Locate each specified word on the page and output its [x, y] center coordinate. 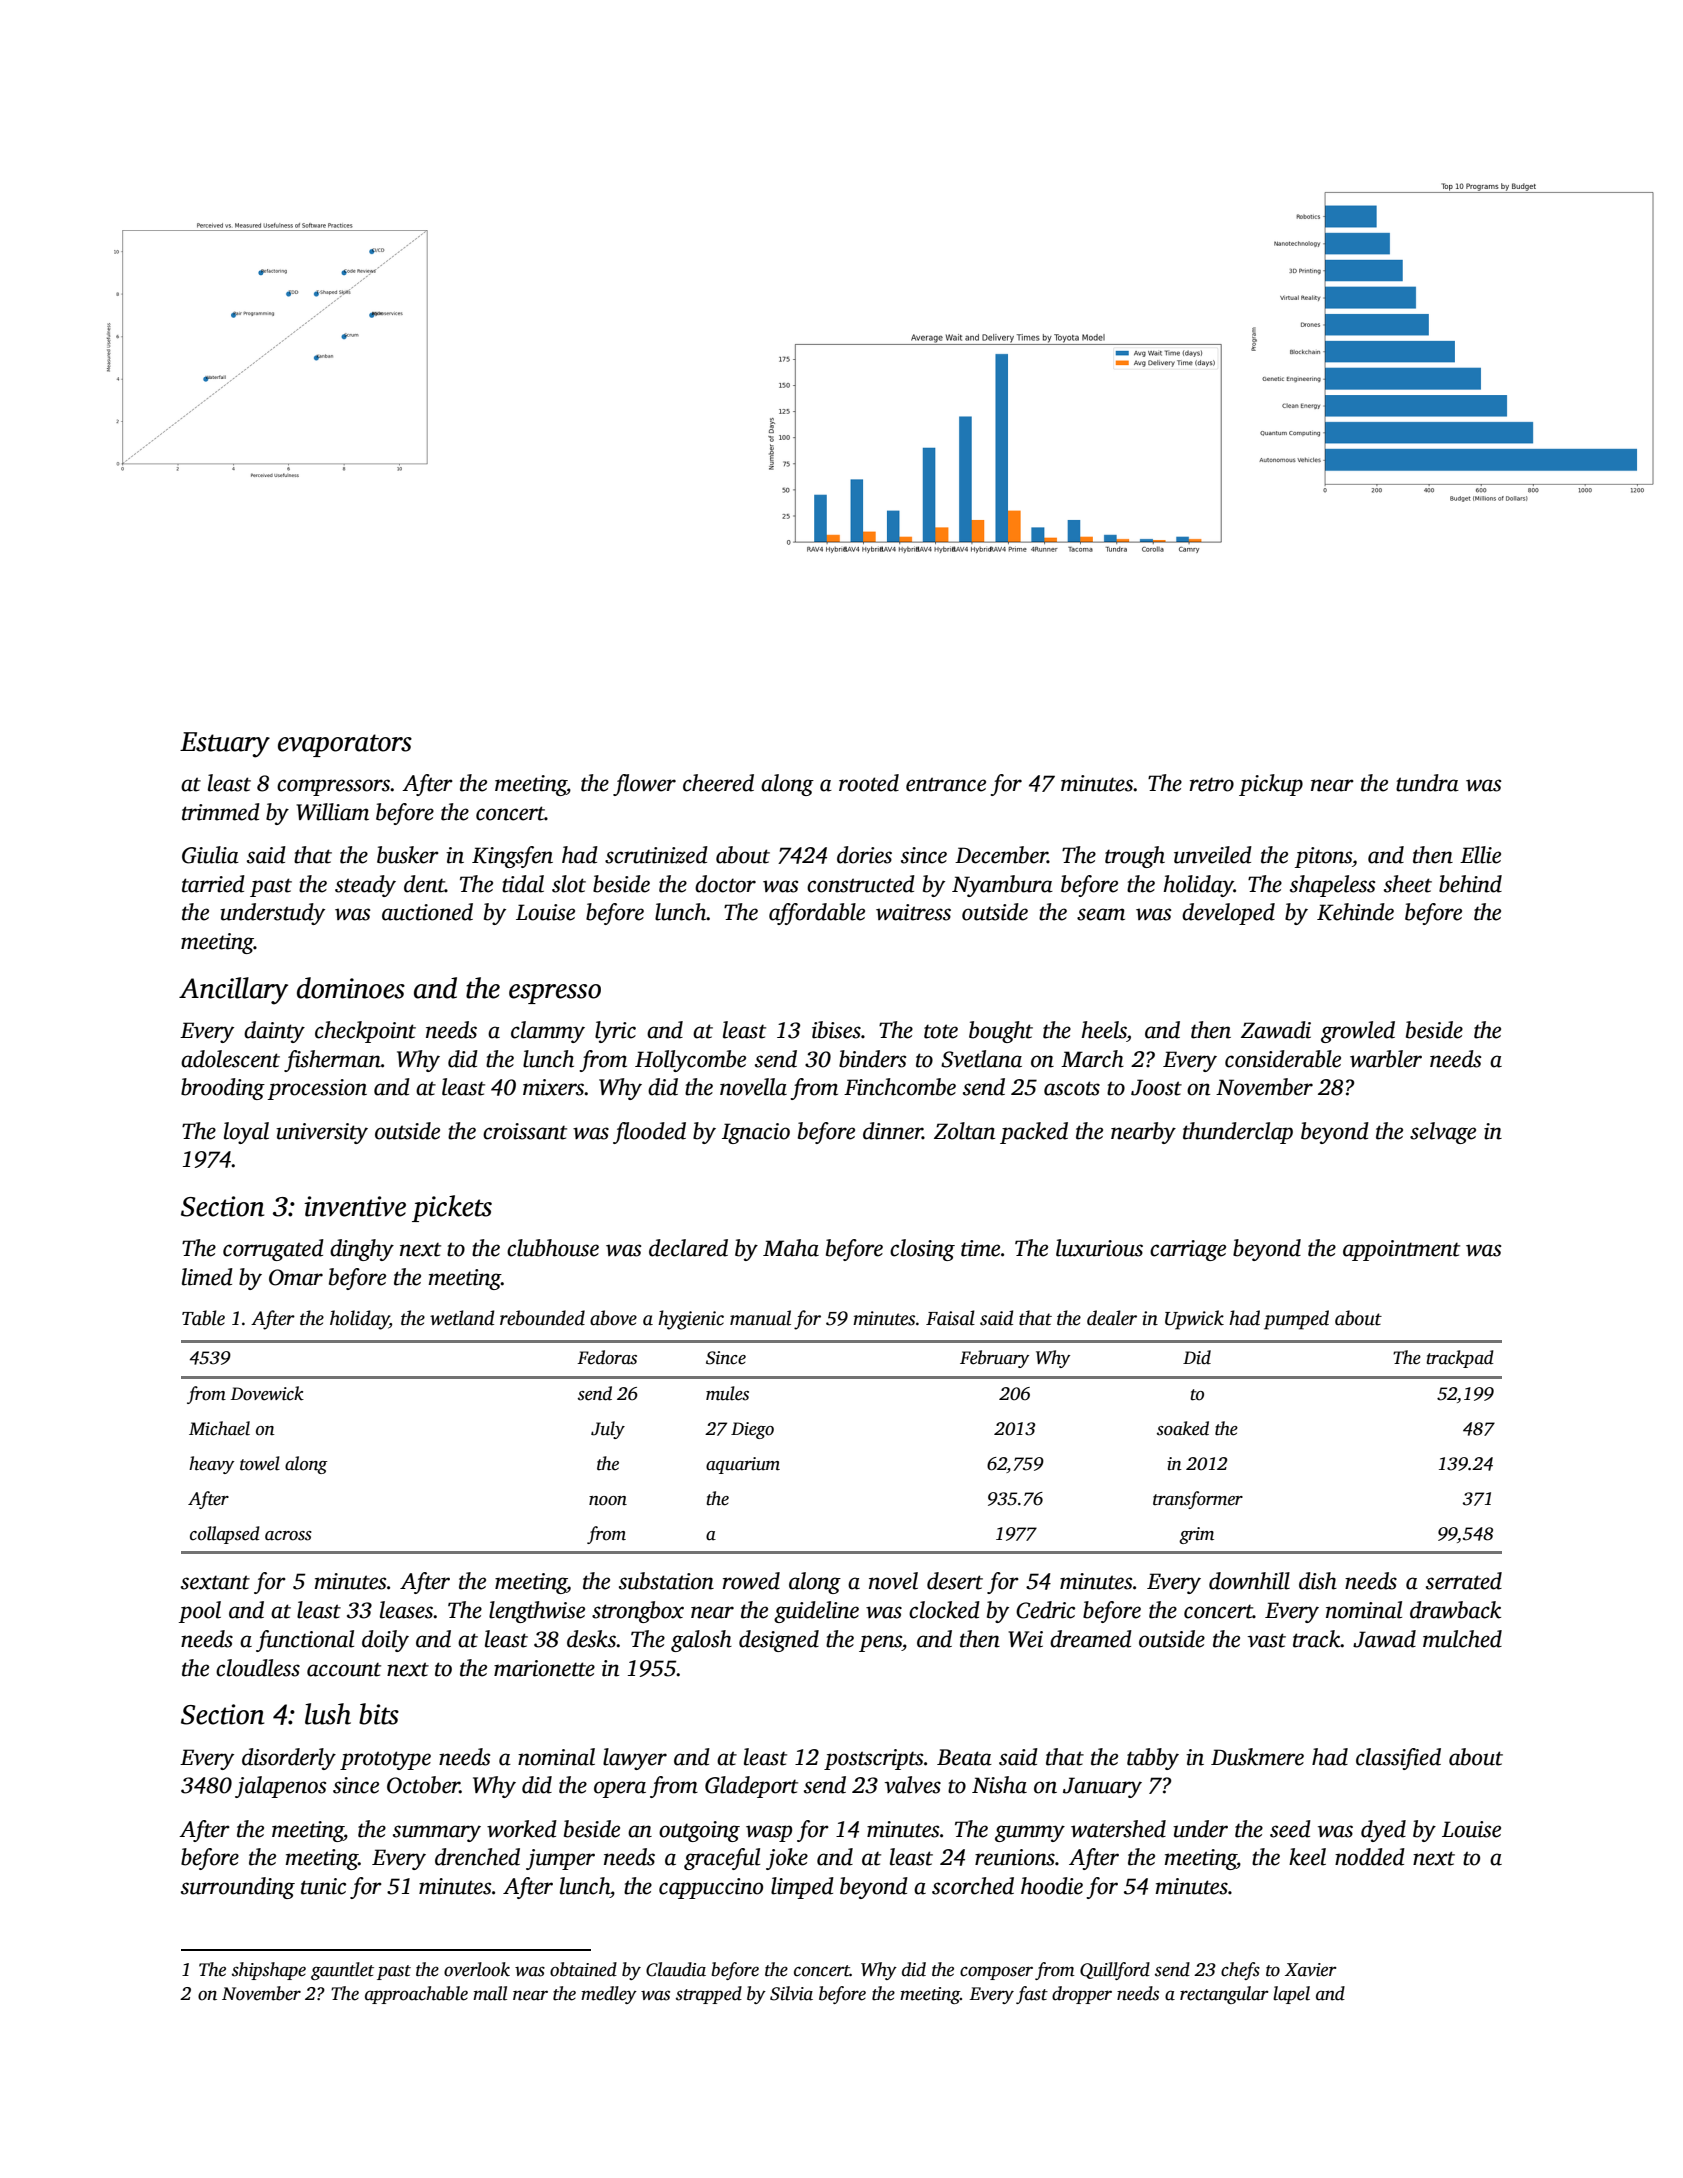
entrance [946, 784]
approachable [416, 1995]
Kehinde [1355, 912]
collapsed [225, 1535]
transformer [1198, 1500]
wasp [769, 1833]
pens [880, 1643]
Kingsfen [512, 857]
